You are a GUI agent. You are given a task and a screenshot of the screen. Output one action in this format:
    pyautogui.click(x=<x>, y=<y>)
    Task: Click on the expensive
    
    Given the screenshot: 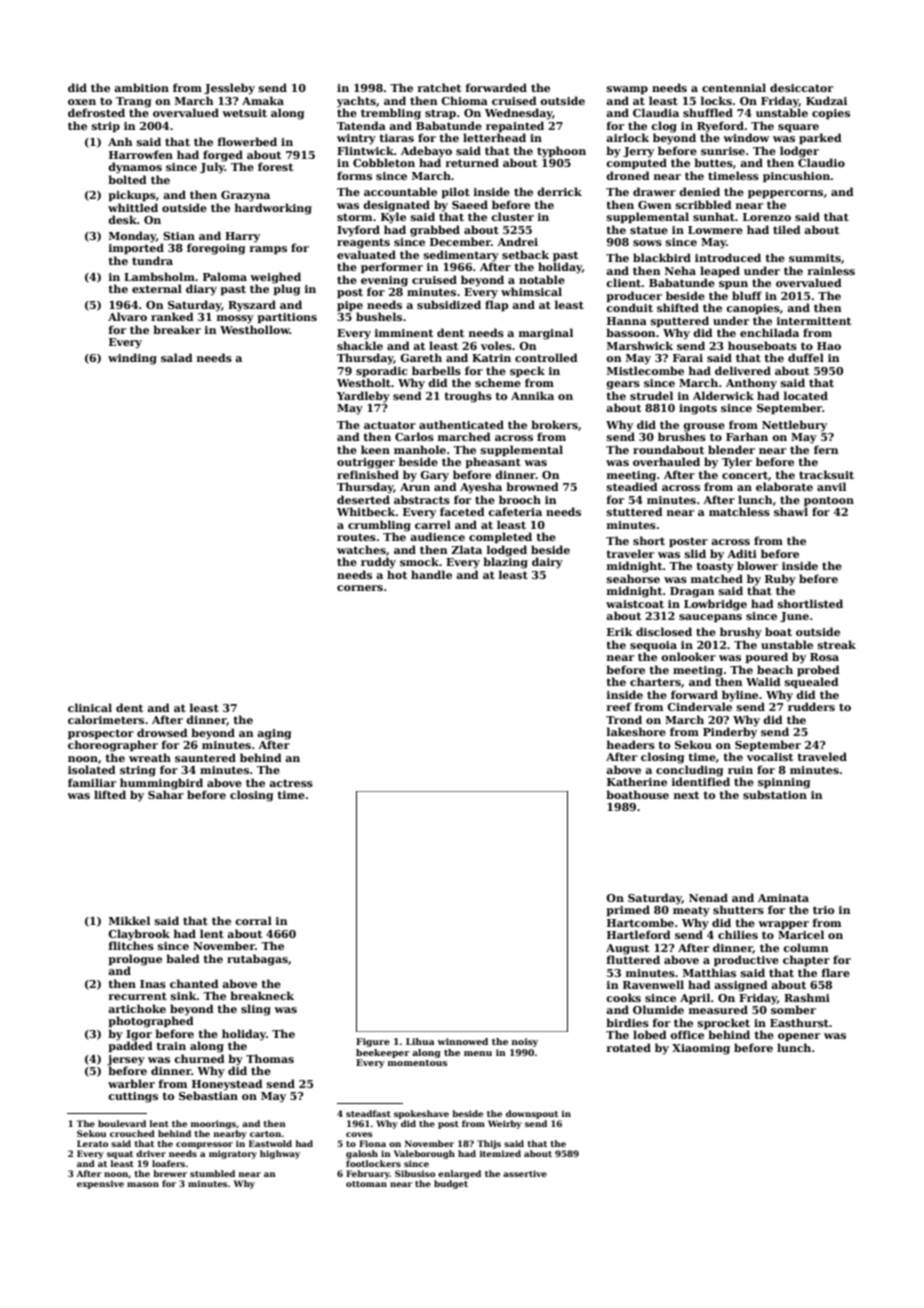 What is the action you would take?
    pyautogui.click(x=100, y=1184)
